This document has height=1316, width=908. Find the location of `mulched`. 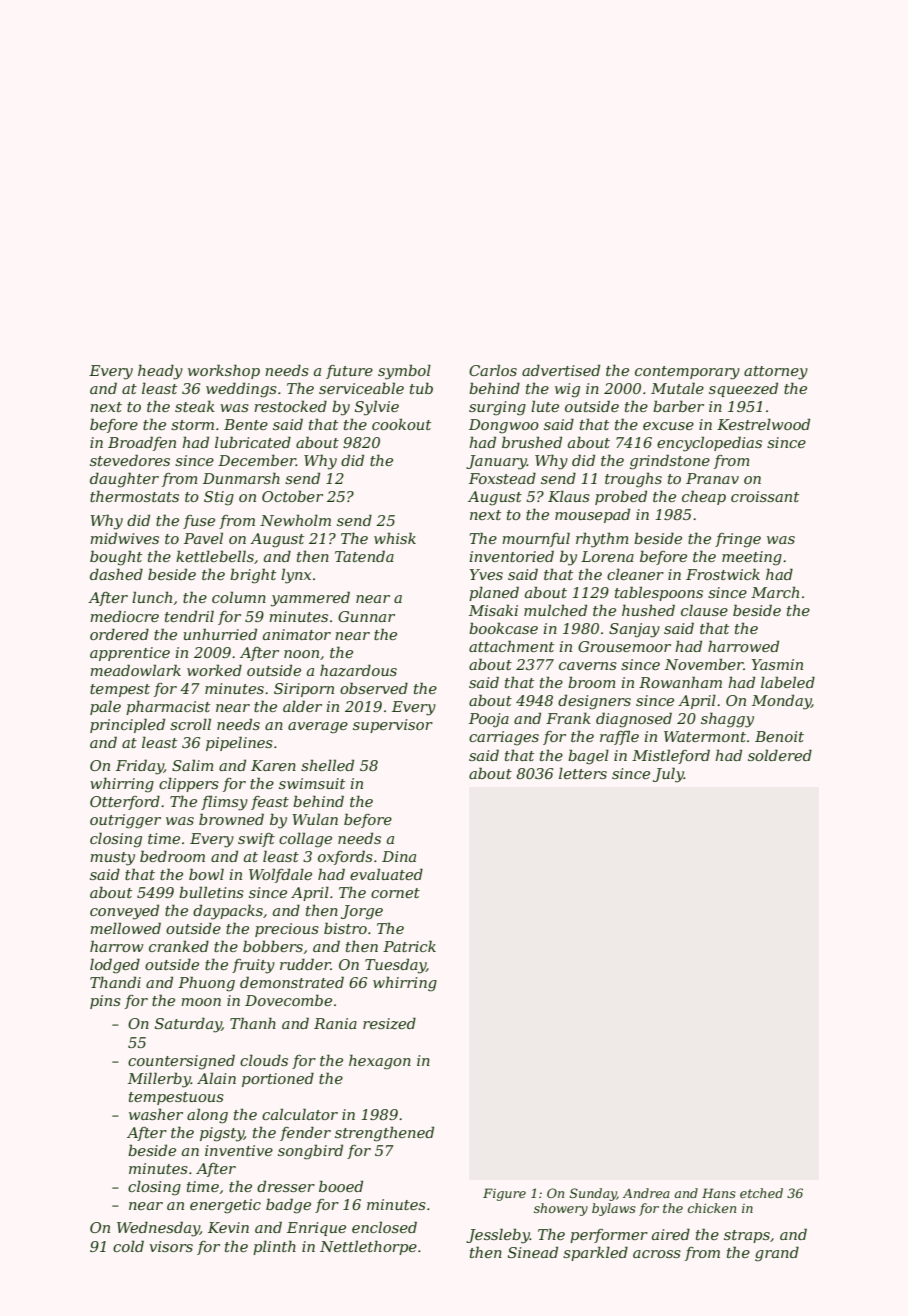

mulched is located at coordinates (555, 610).
